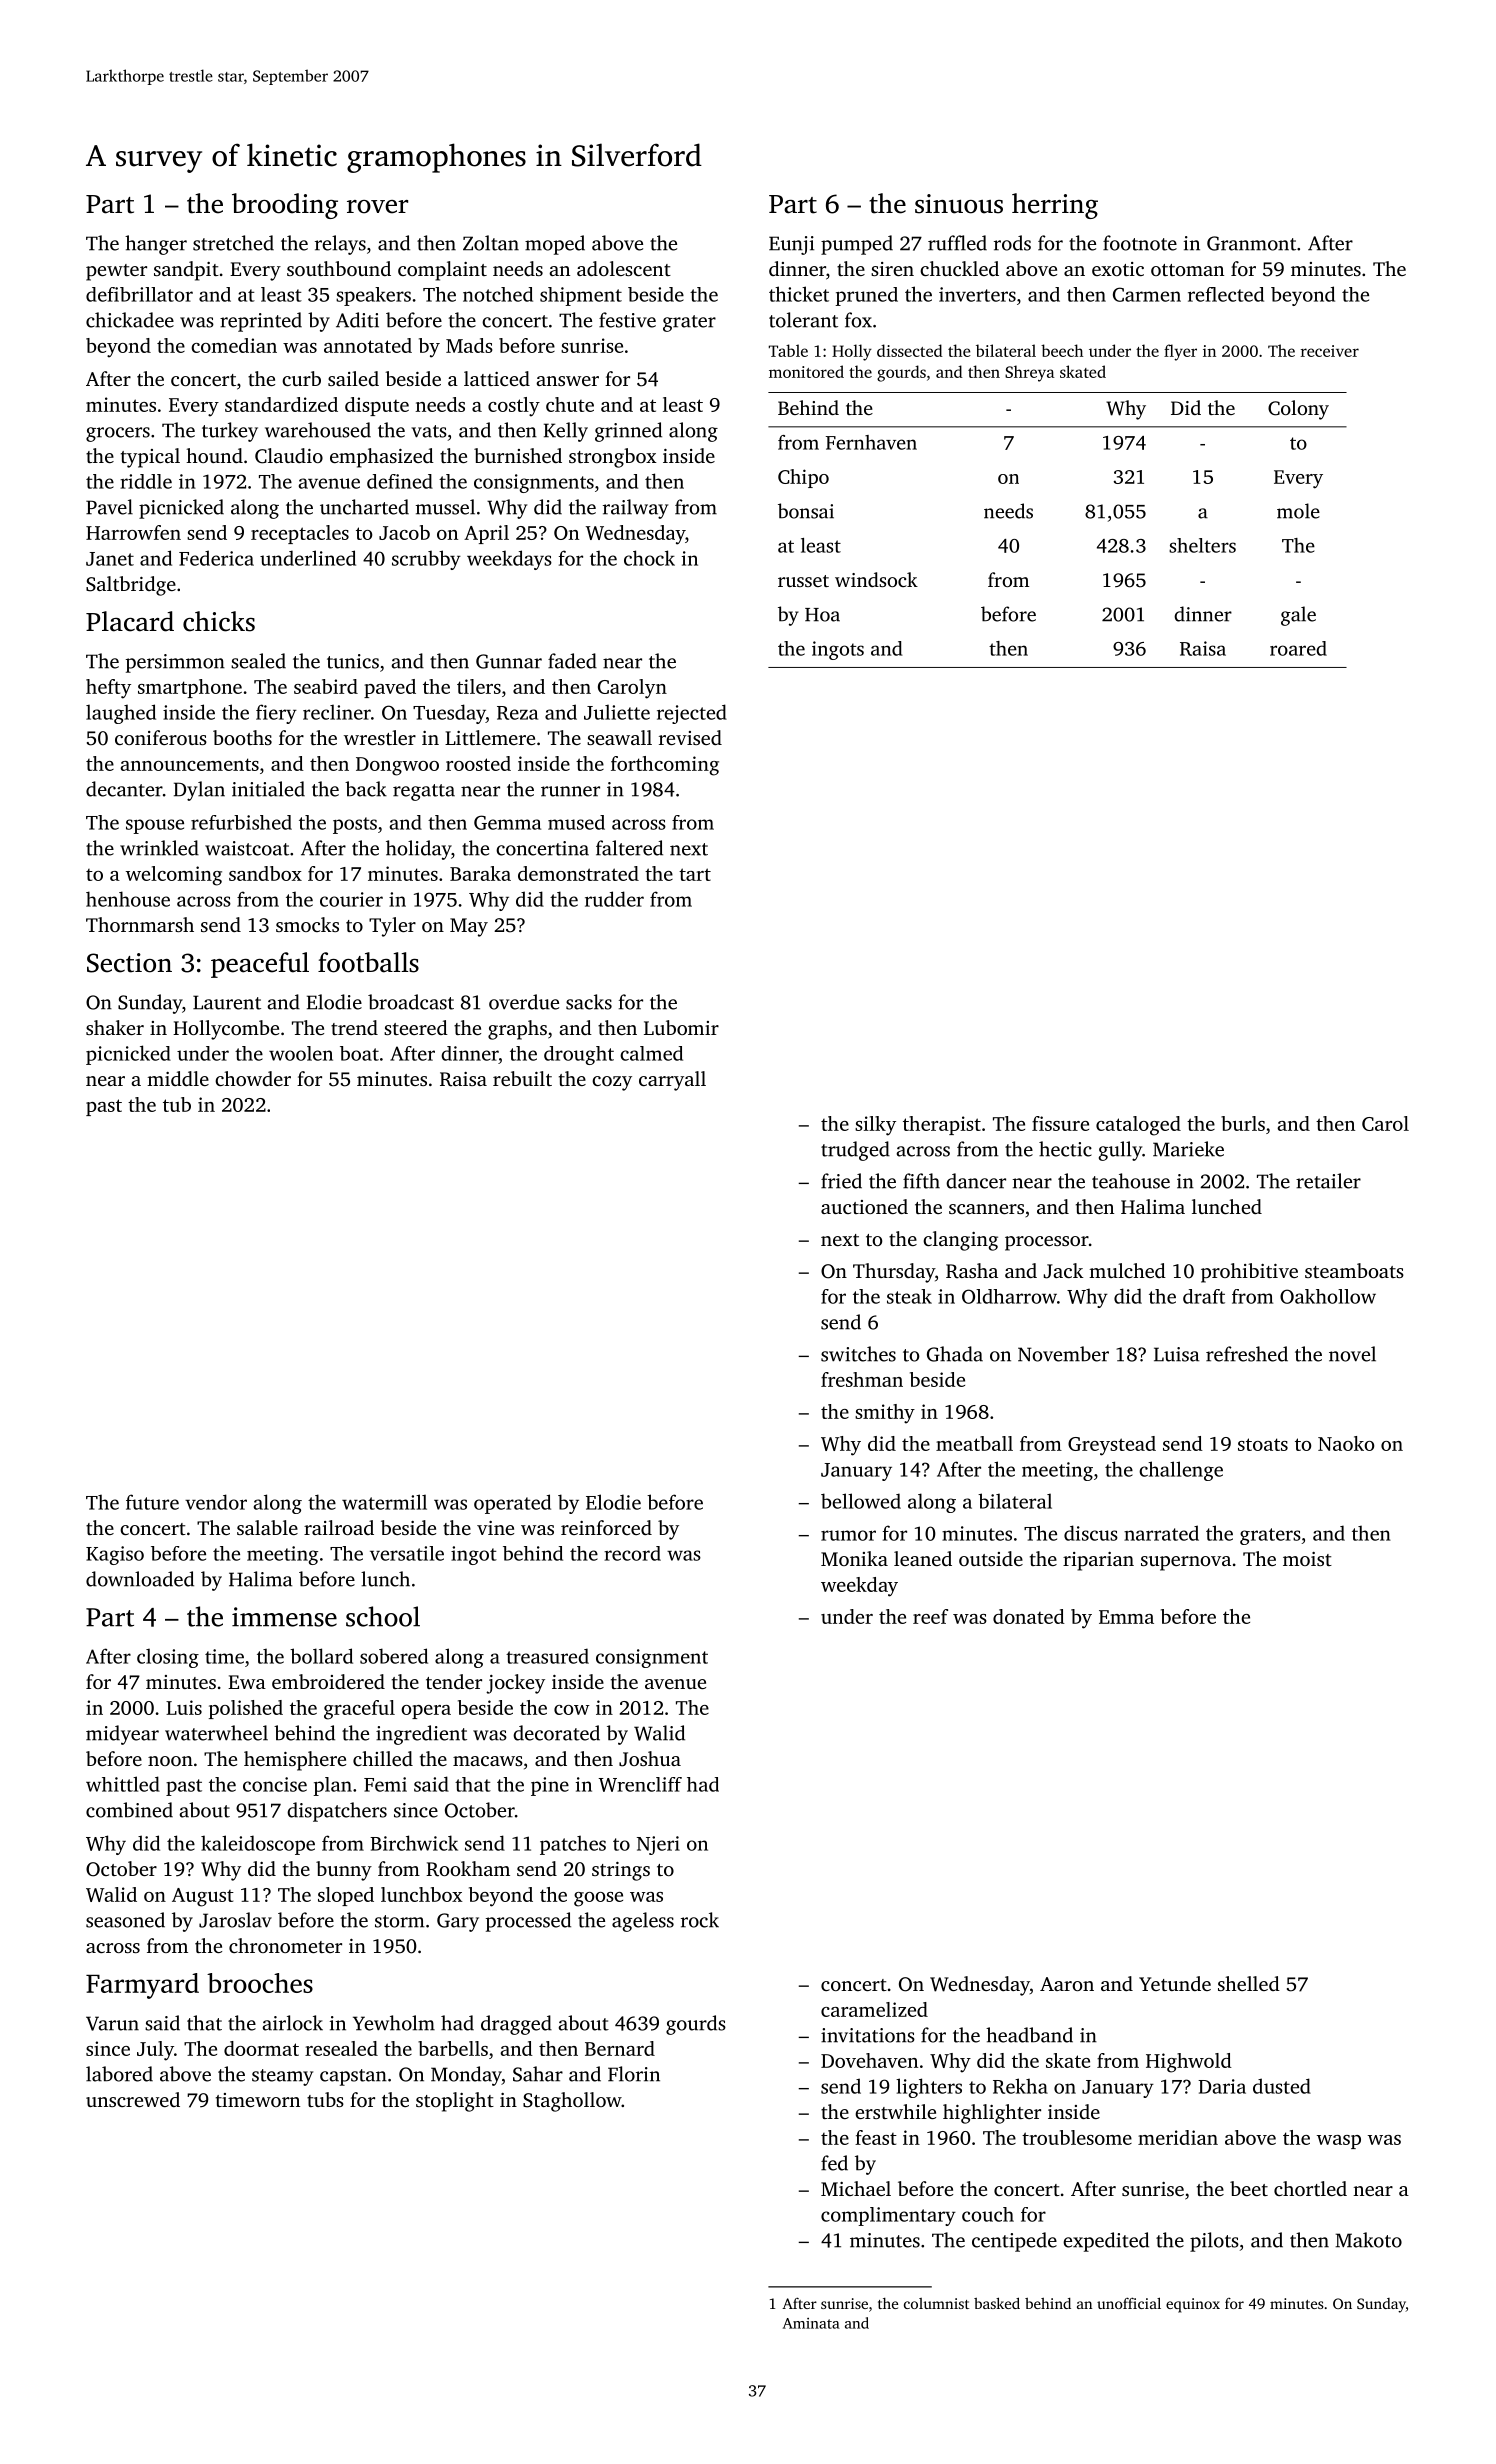 The image size is (1496, 2464). What do you see at coordinates (133, 2099) in the page?
I see `unscrewed` at bounding box center [133, 2099].
